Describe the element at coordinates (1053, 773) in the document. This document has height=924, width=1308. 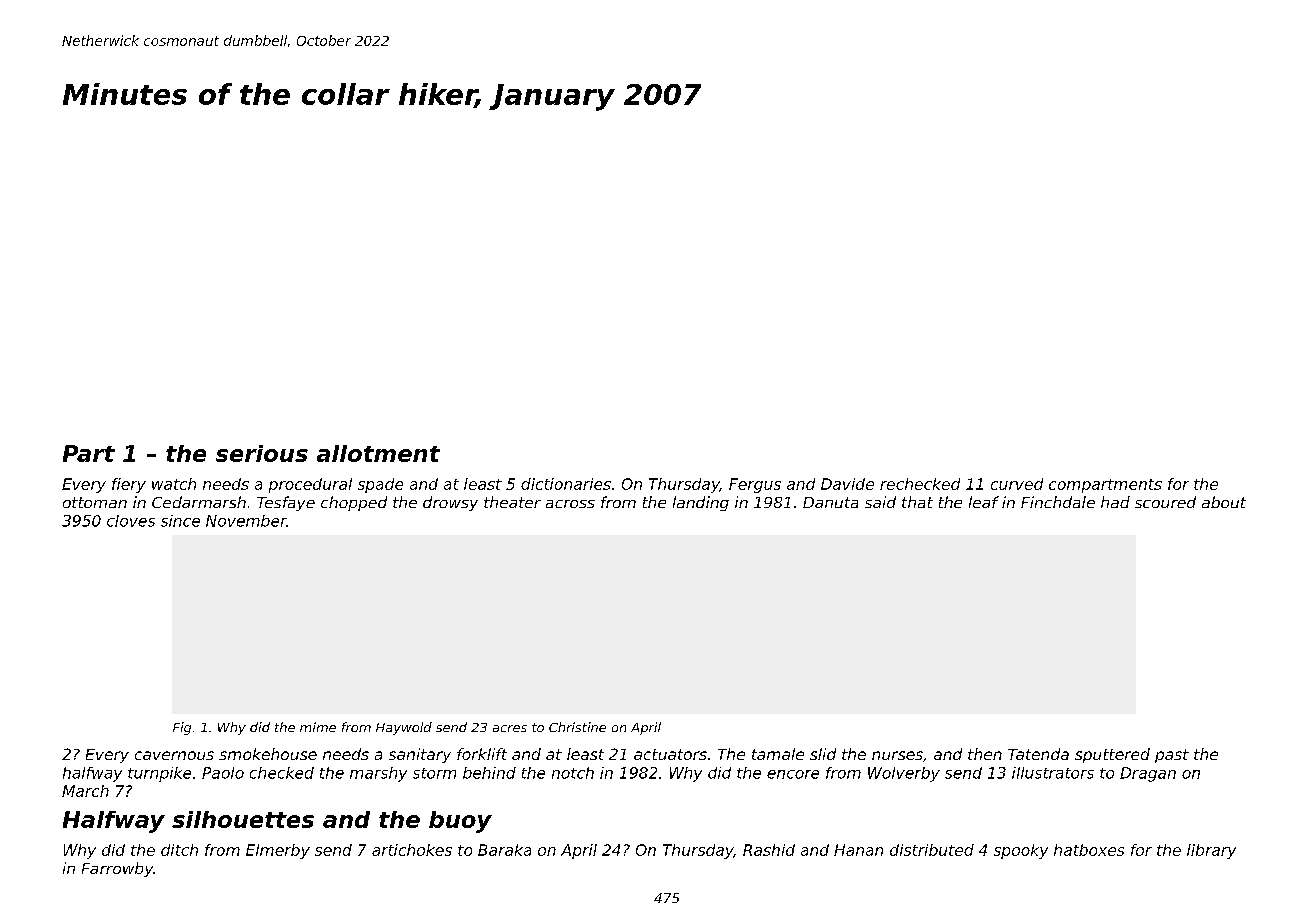
I see `illustrators` at that location.
